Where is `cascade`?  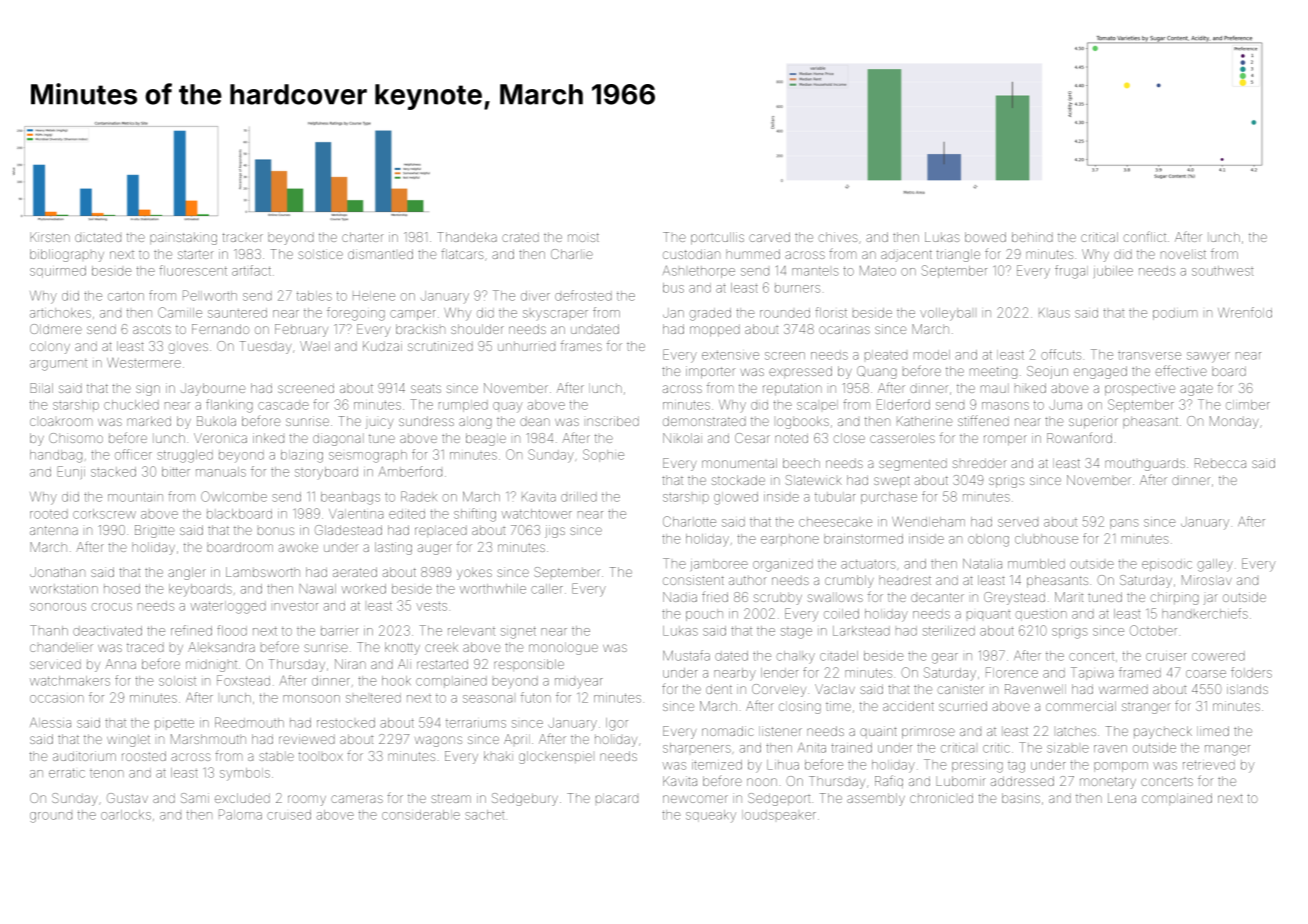 cascade is located at coordinates (283, 406).
